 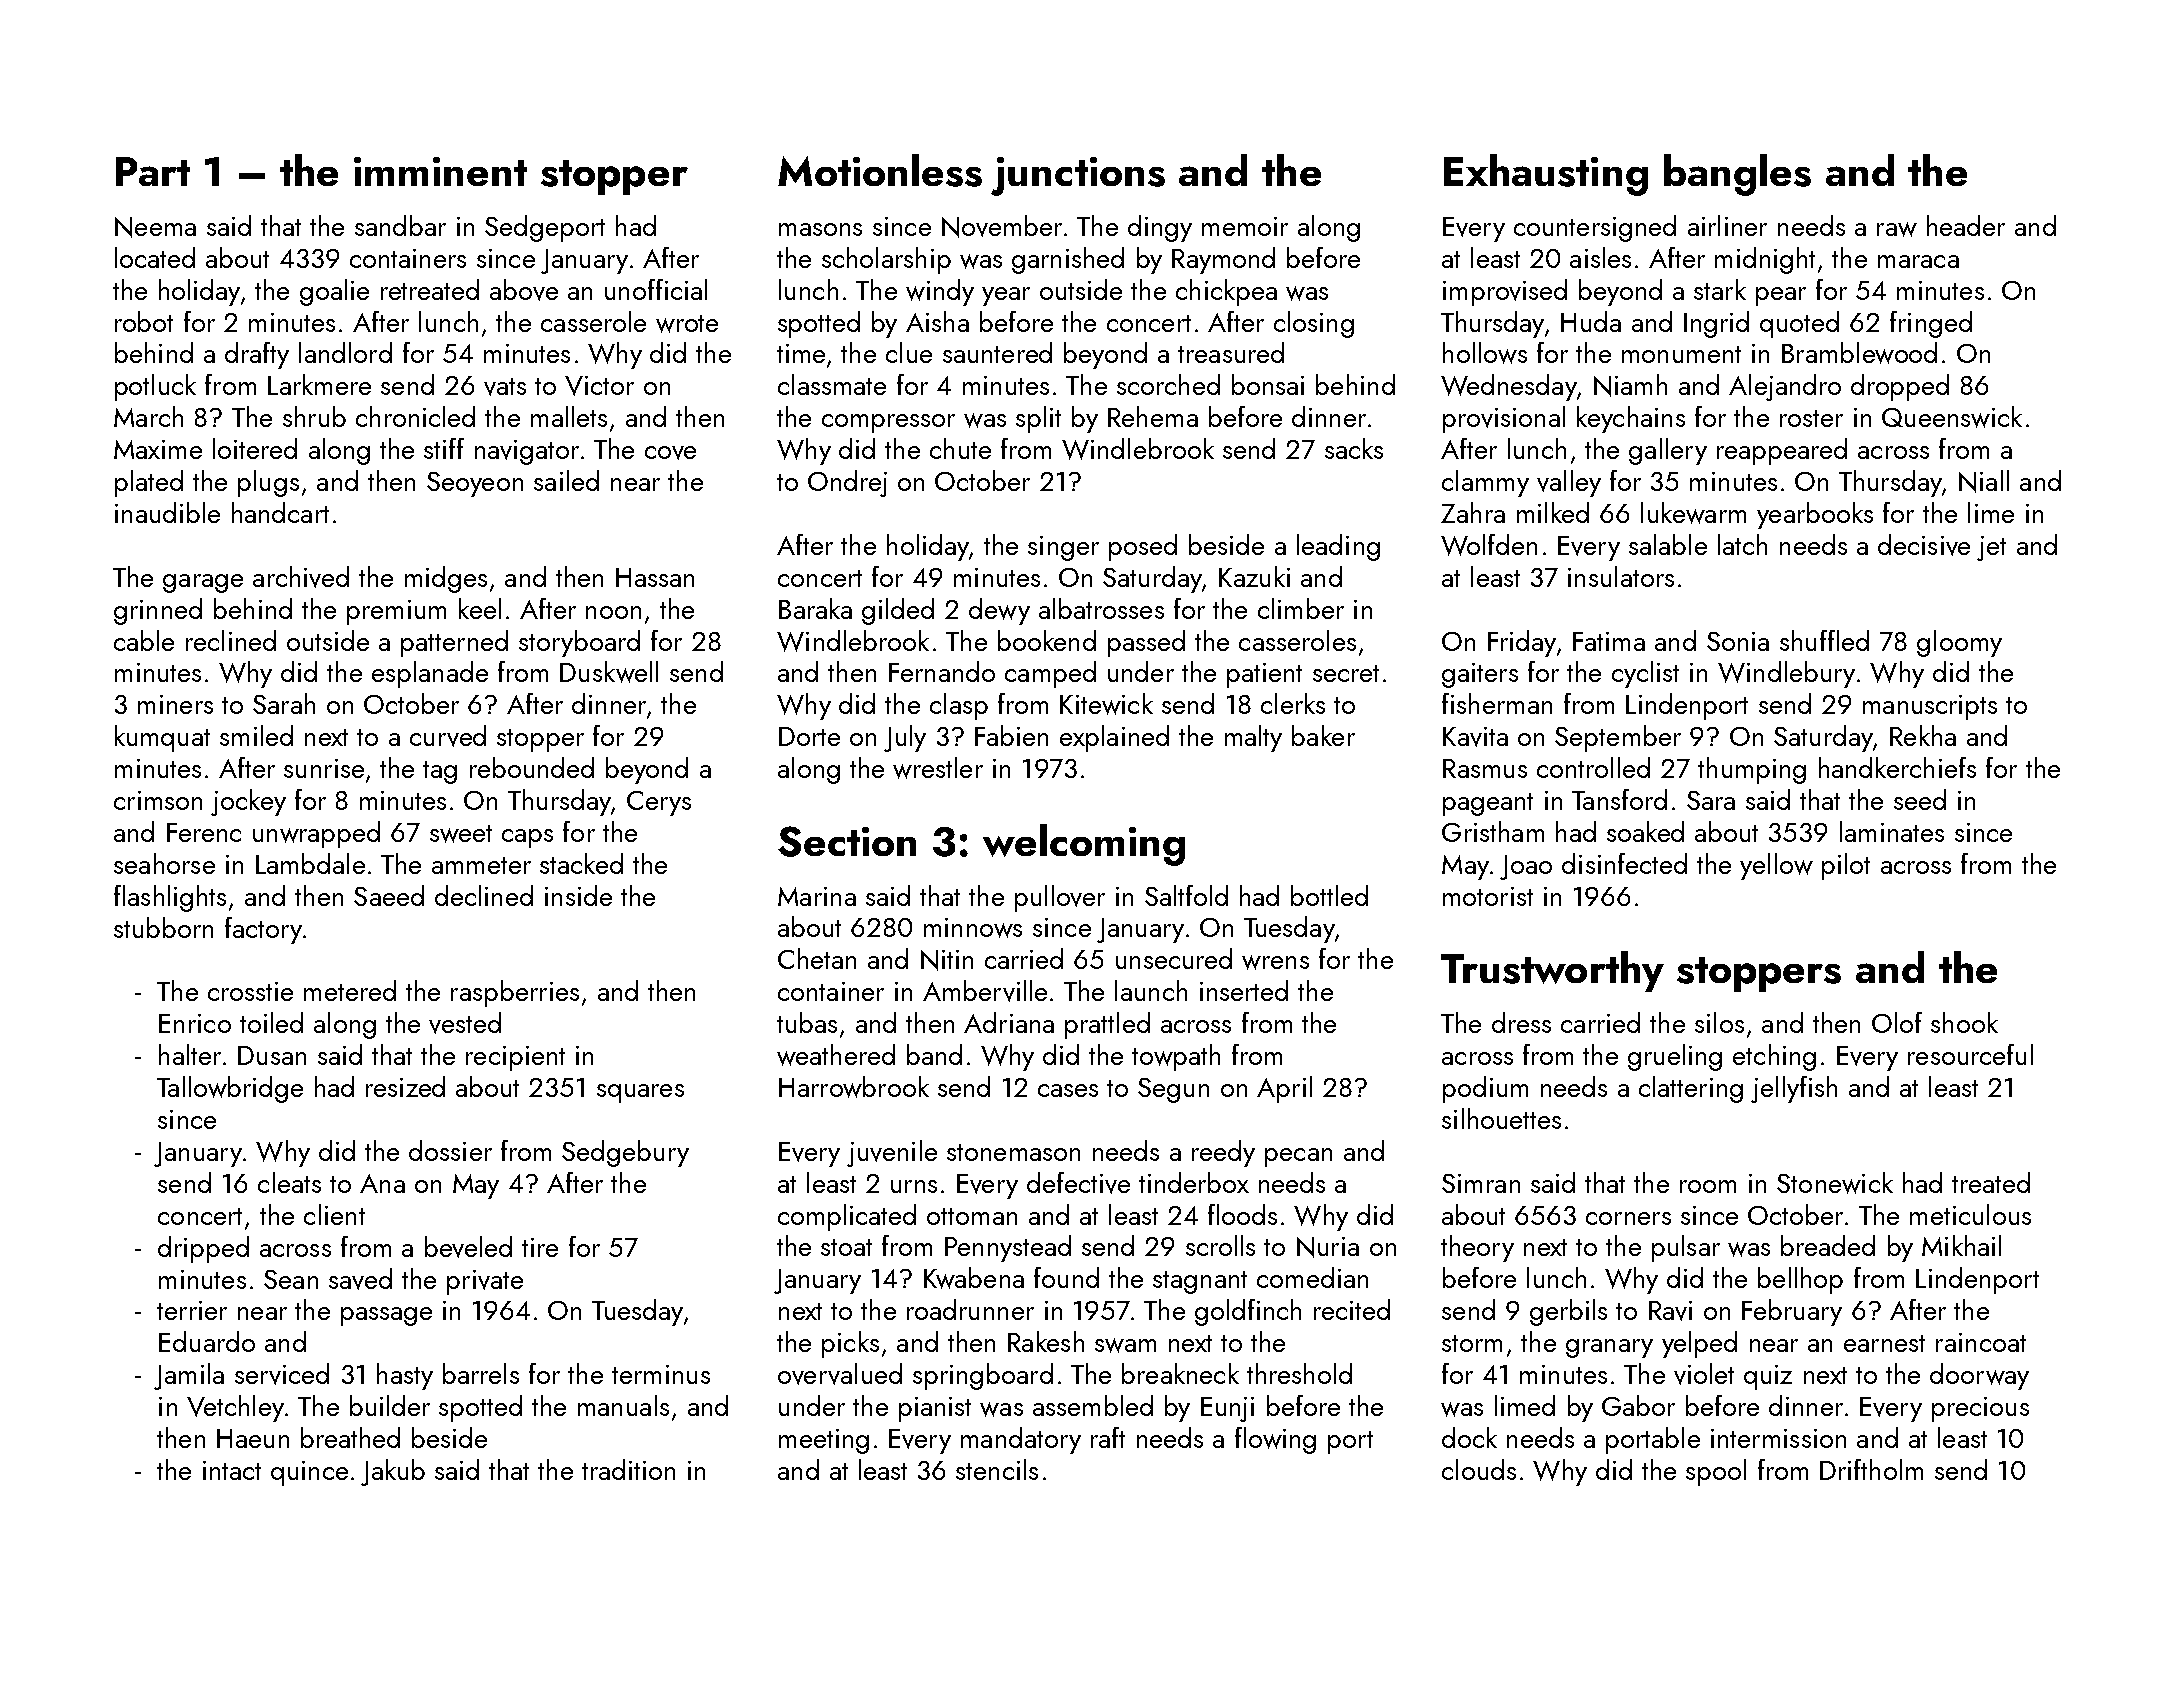 What do you see at coordinates (440, 171) in the screenshot?
I see `imminent` at bounding box center [440, 171].
